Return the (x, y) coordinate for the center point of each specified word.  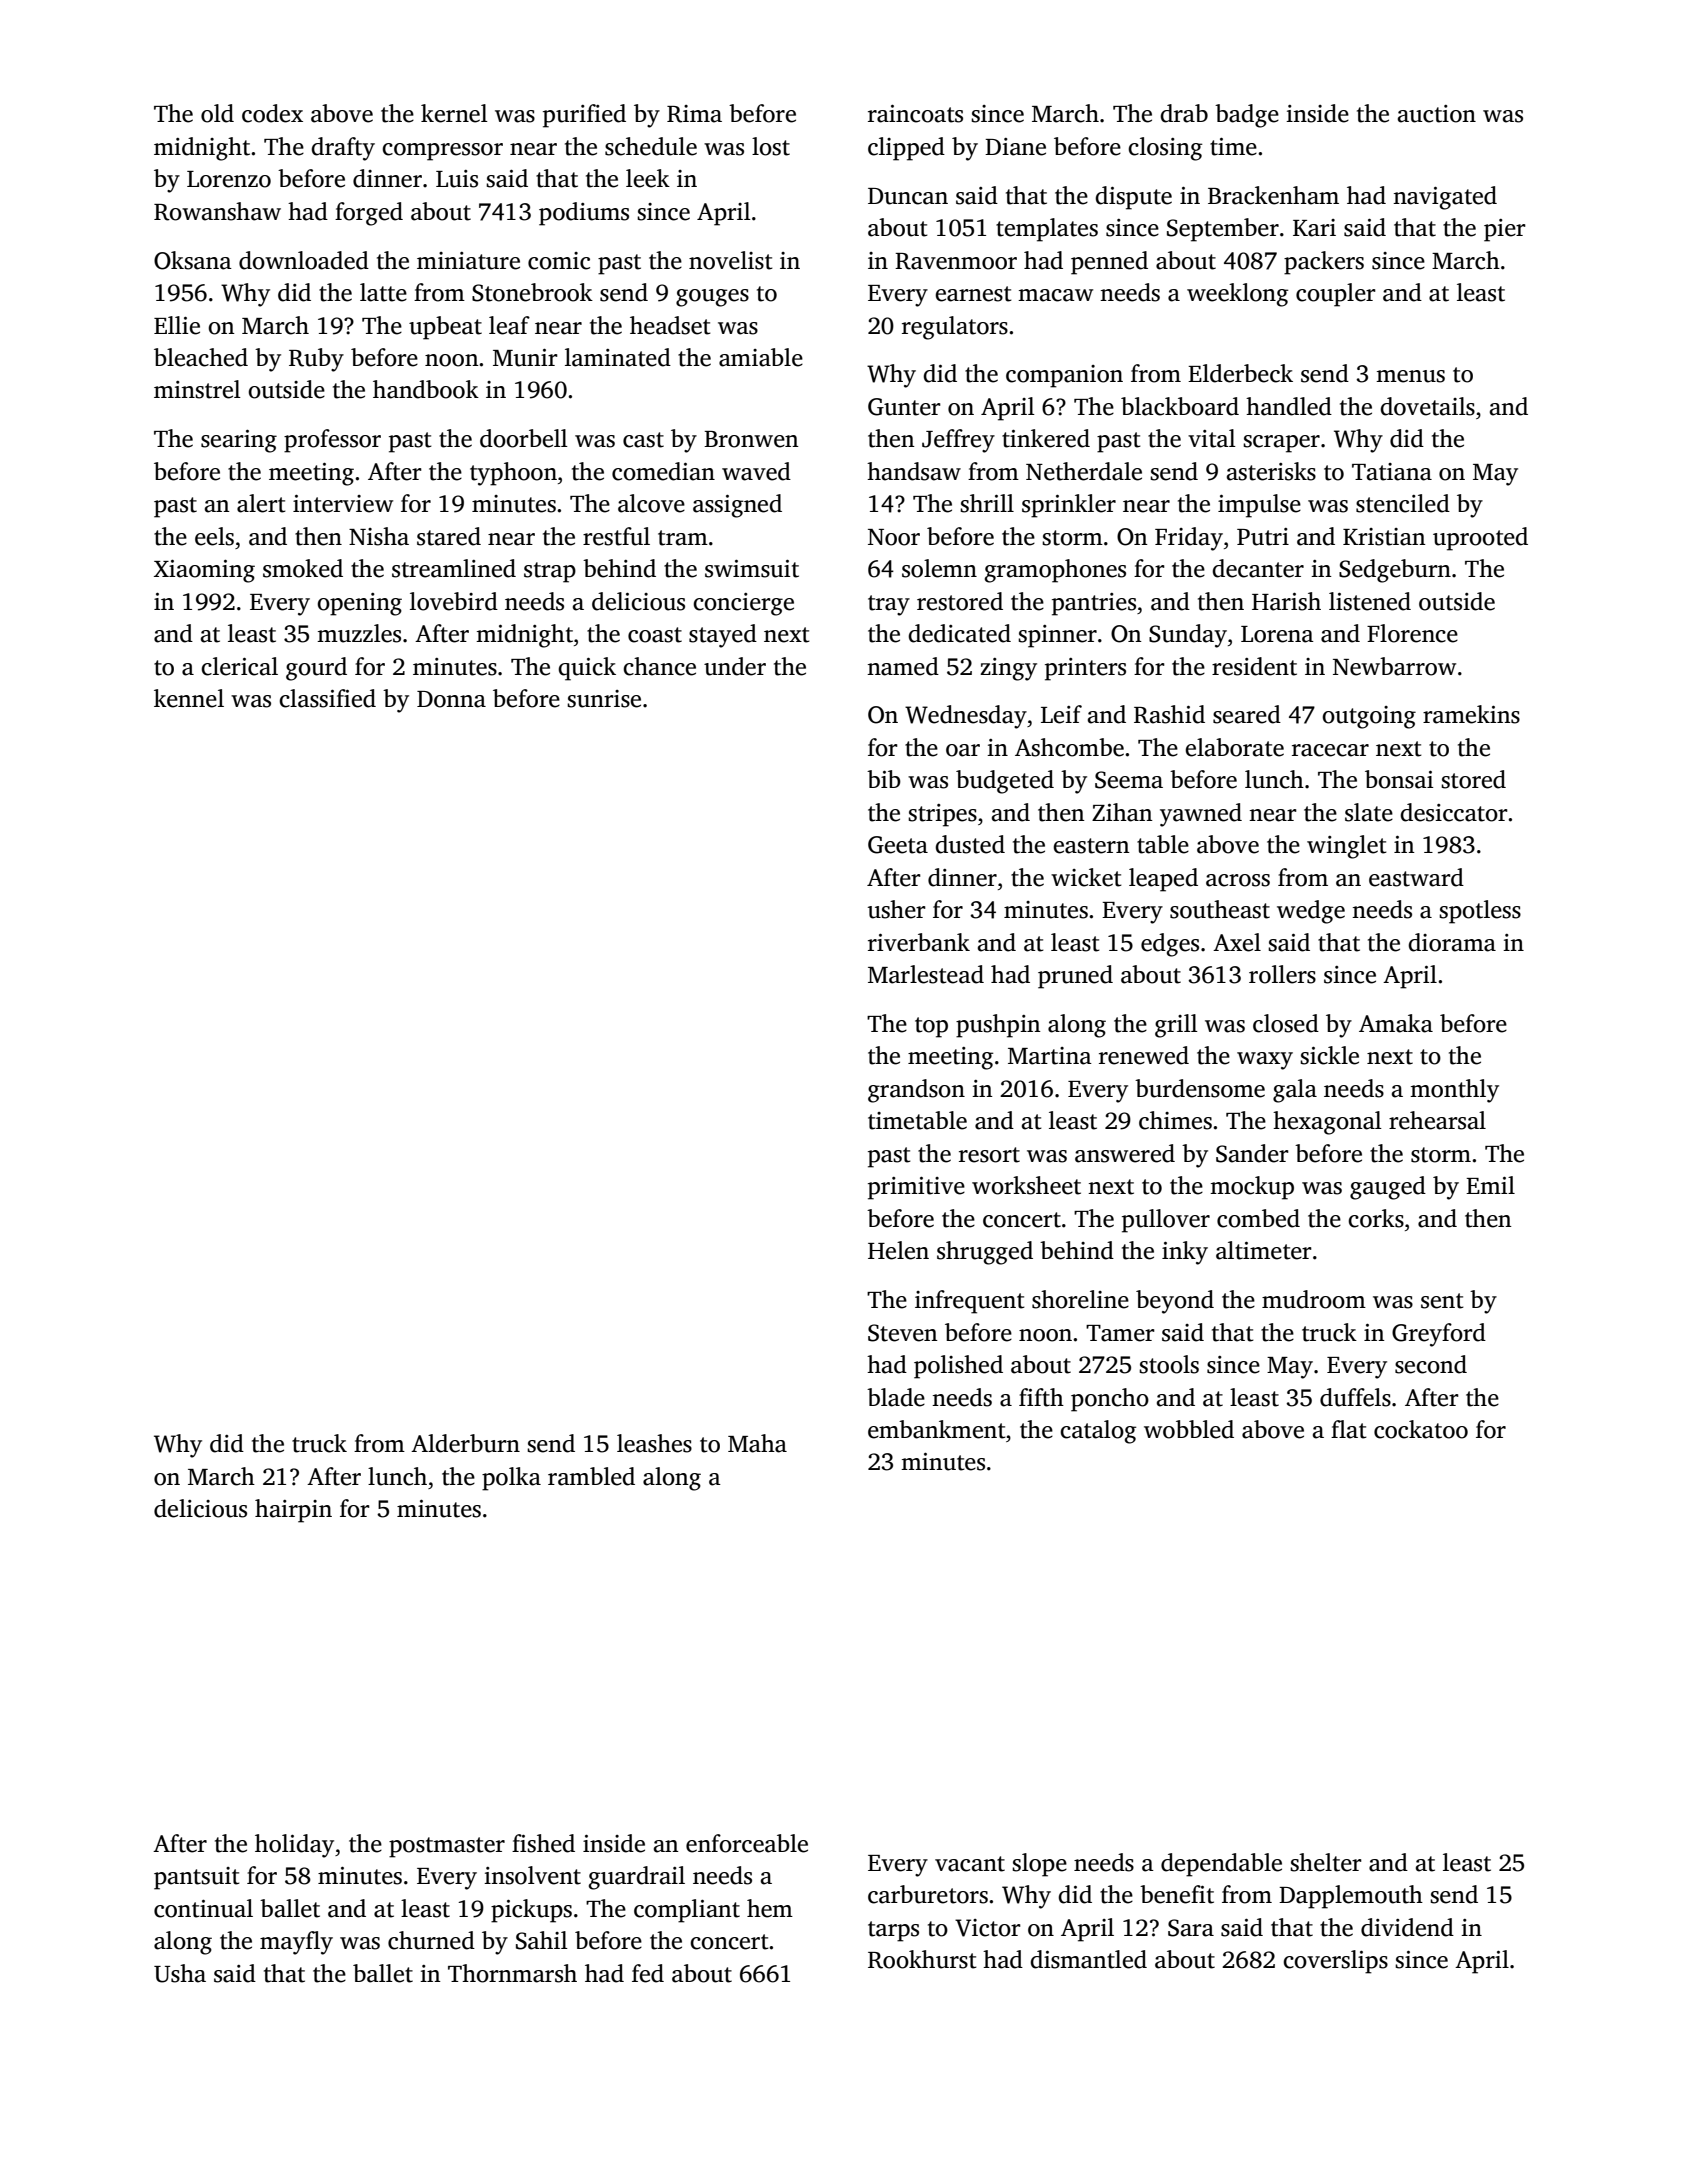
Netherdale (1084, 471)
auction (1437, 114)
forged (369, 214)
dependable (1221, 1865)
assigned (737, 506)
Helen (898, 1250)
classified (327, 698)
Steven (903, 1333)
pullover (1166, 1221)
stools (1169, 1364)
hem (770, 1908)
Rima (694, 114)
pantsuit (197, 1878)
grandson (916, 1091)
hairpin (293, 1511)
